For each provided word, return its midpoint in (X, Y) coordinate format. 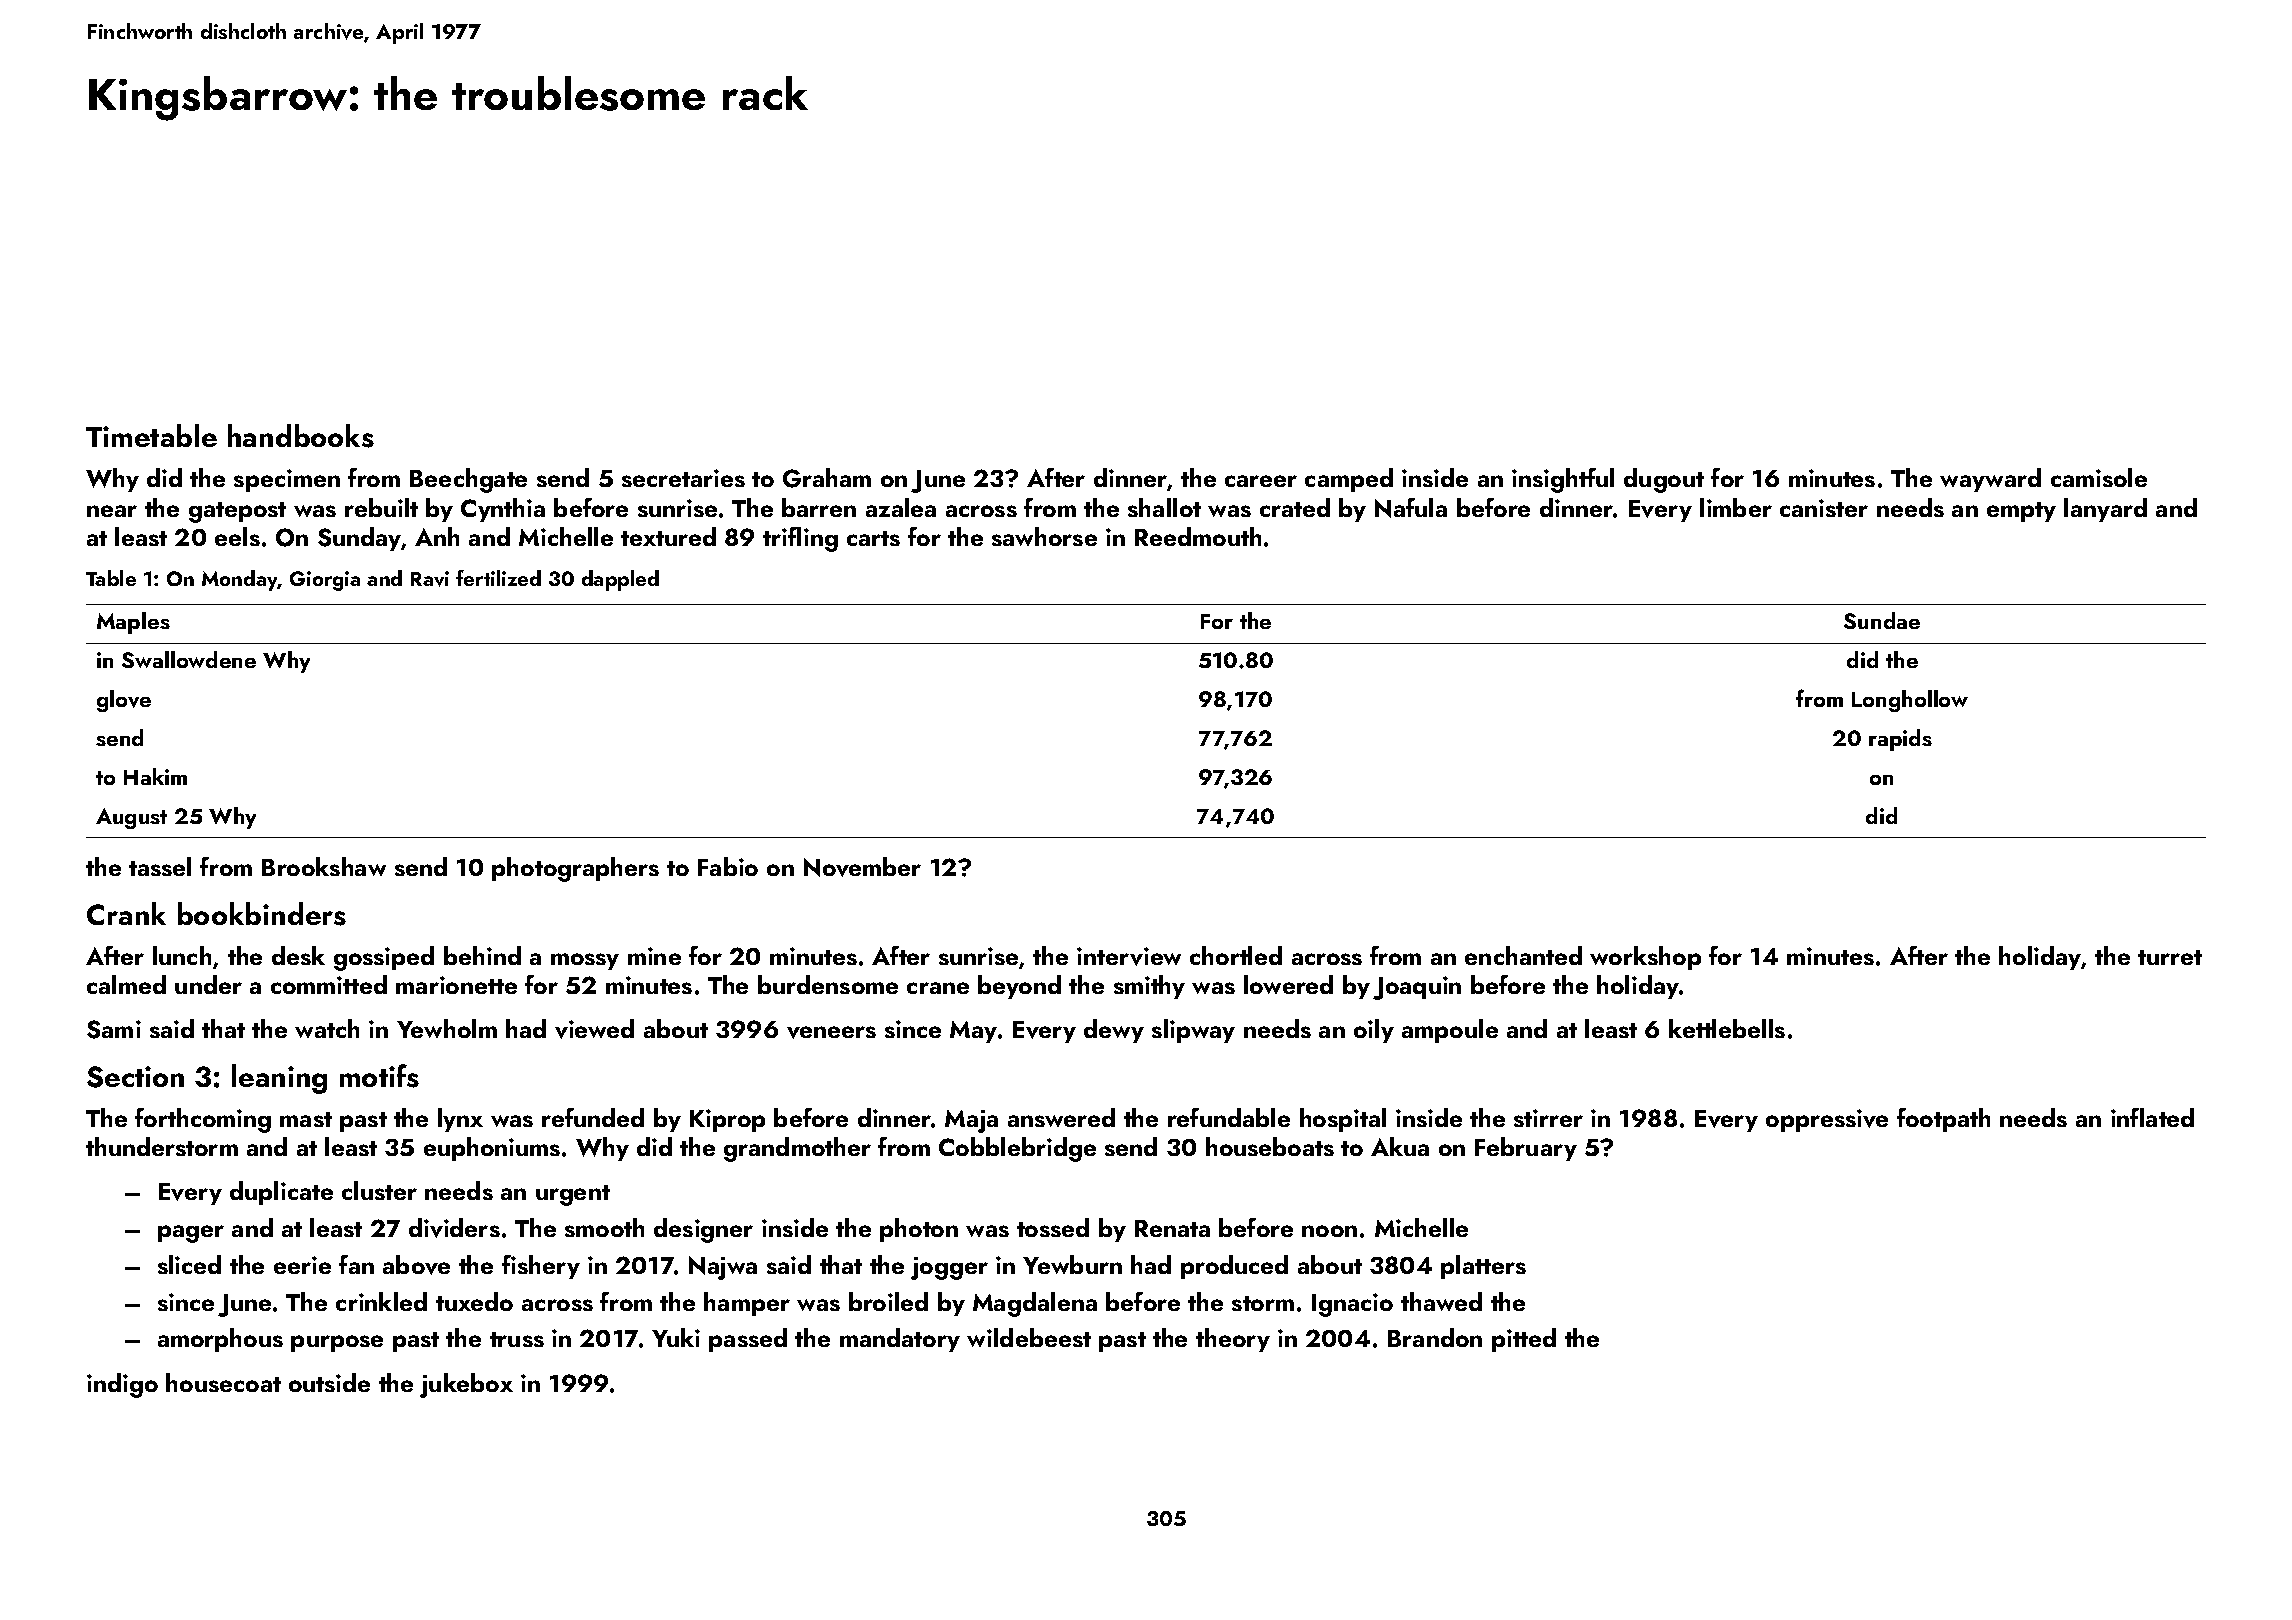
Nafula (1411, 508)
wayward (1990, 480)
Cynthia (503, 510)
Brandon (1435, 1337)
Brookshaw (324, 866)
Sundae (1882, 620)
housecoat (223, 1382)
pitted (1524, 1340)
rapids (1900, 740)
